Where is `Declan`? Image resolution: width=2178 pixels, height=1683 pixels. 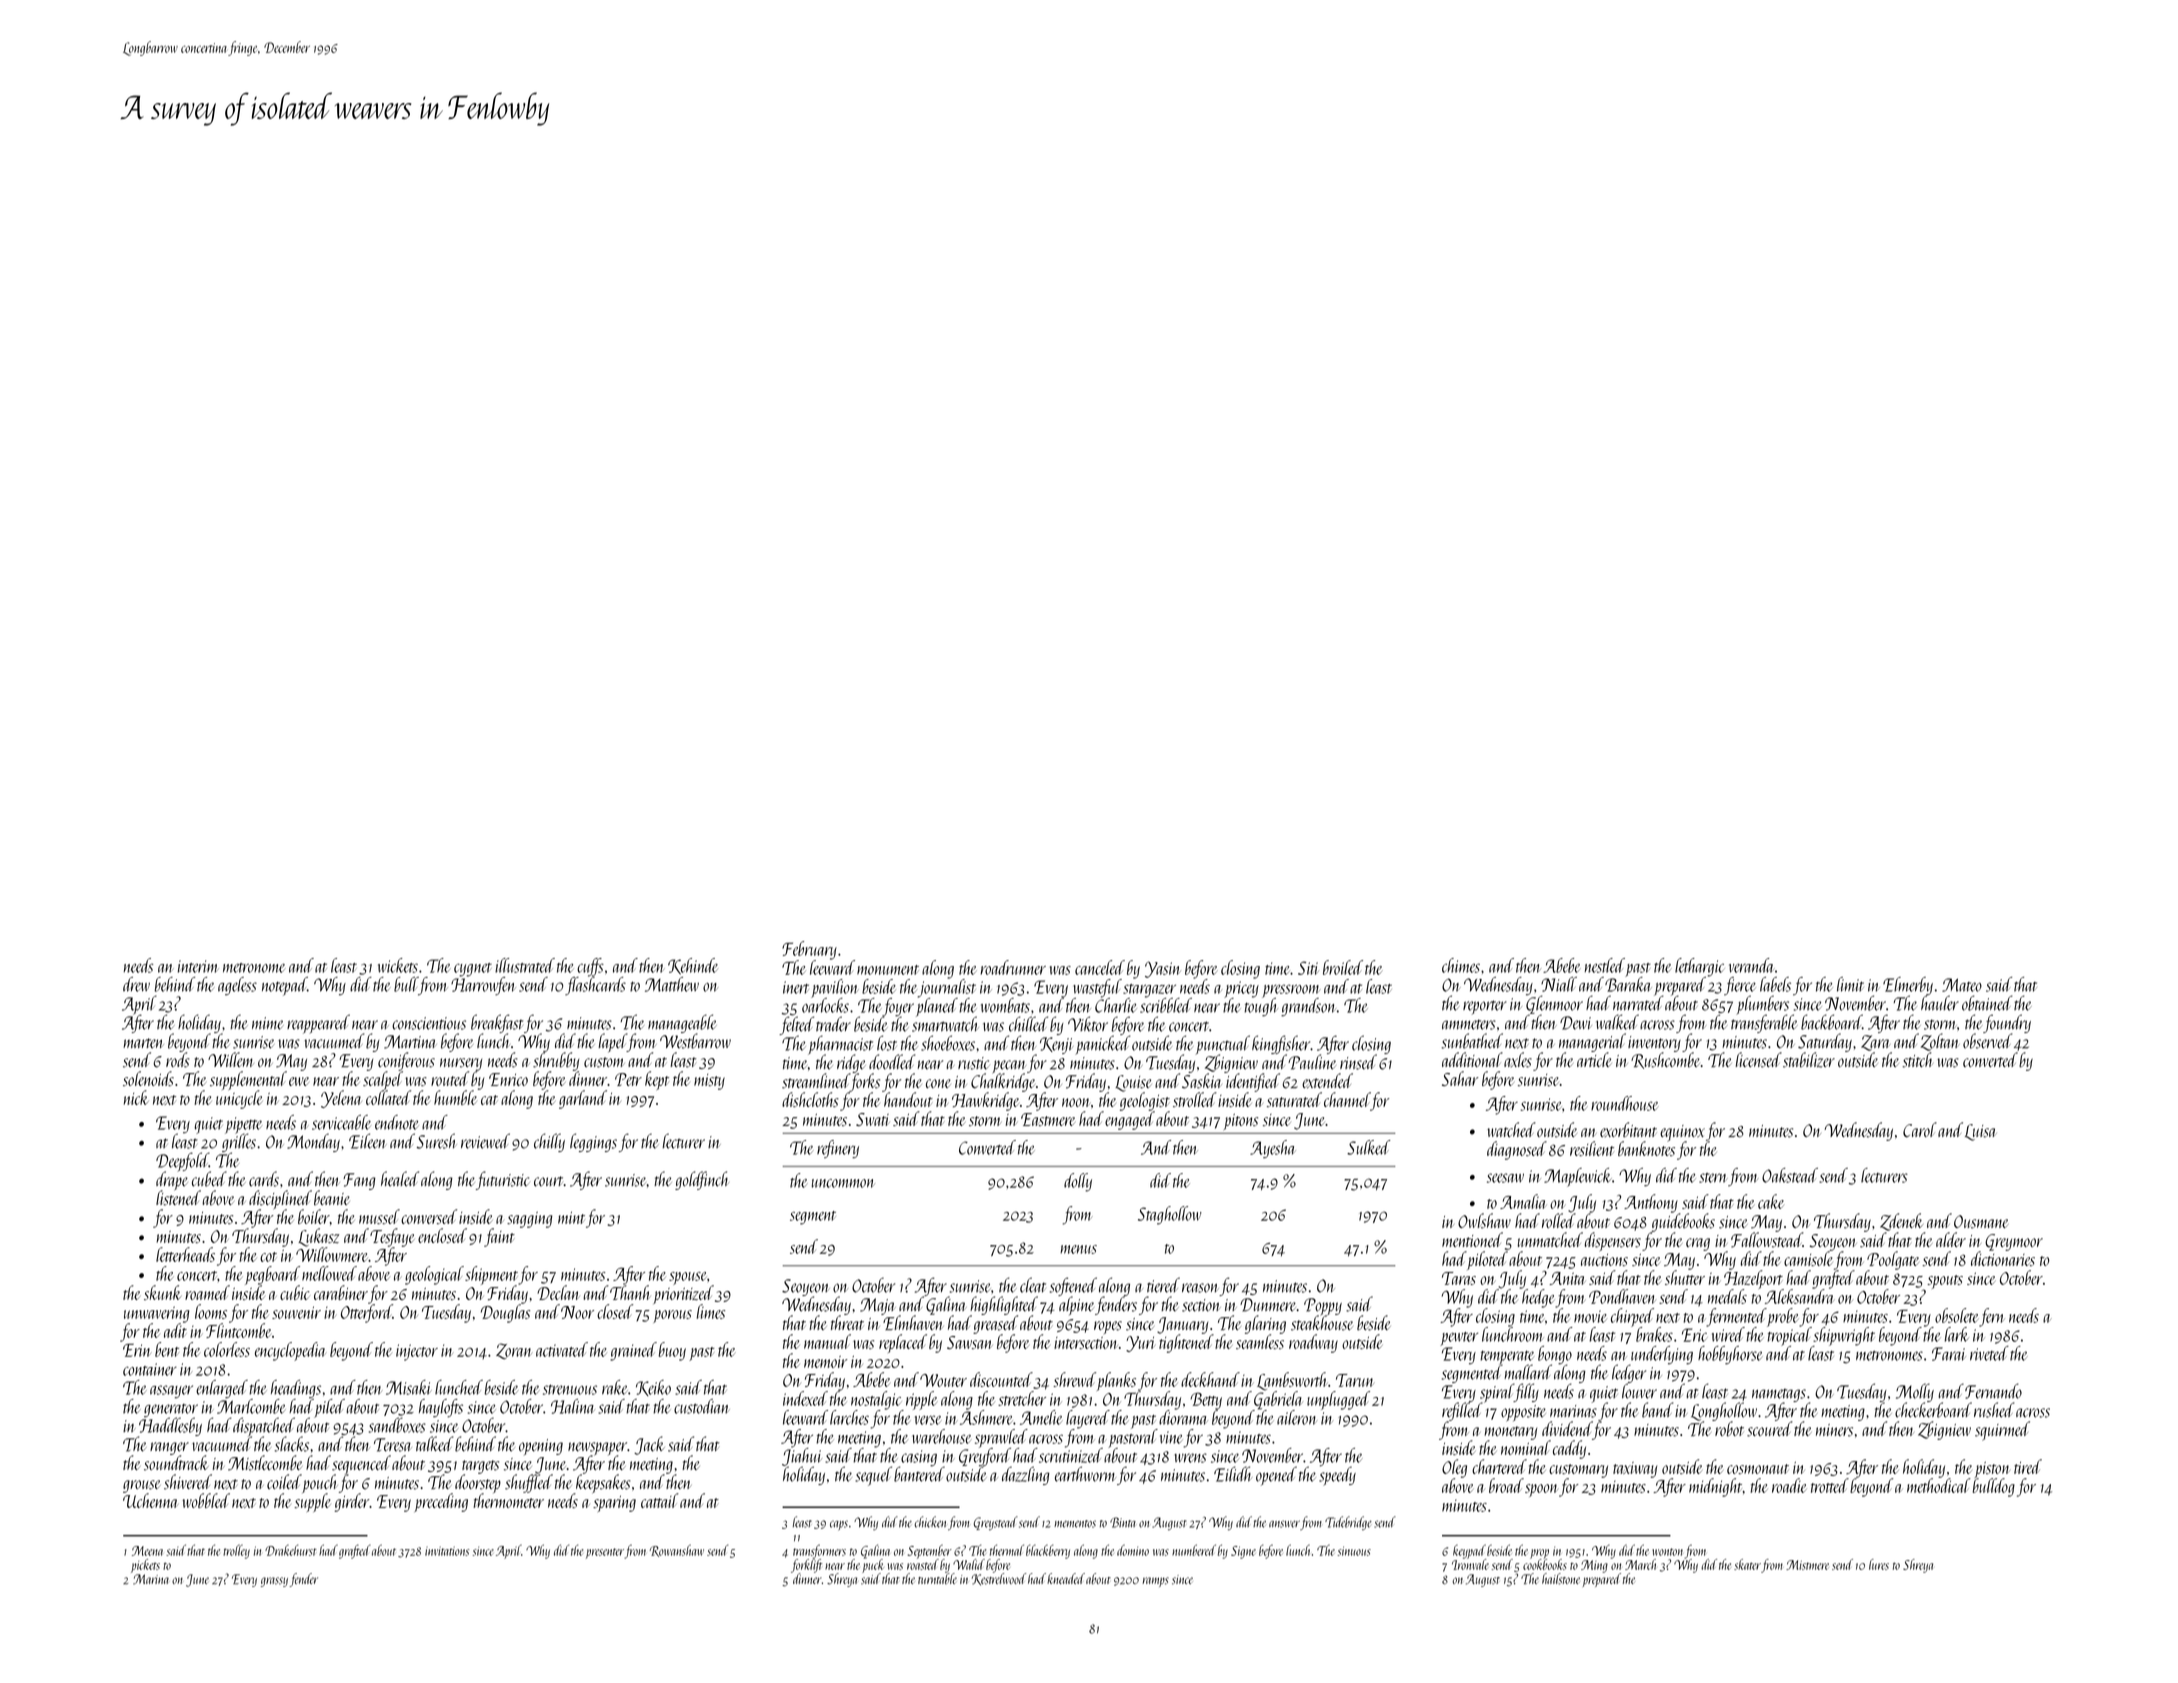
Declan is located at coordinates (558, 1292).
